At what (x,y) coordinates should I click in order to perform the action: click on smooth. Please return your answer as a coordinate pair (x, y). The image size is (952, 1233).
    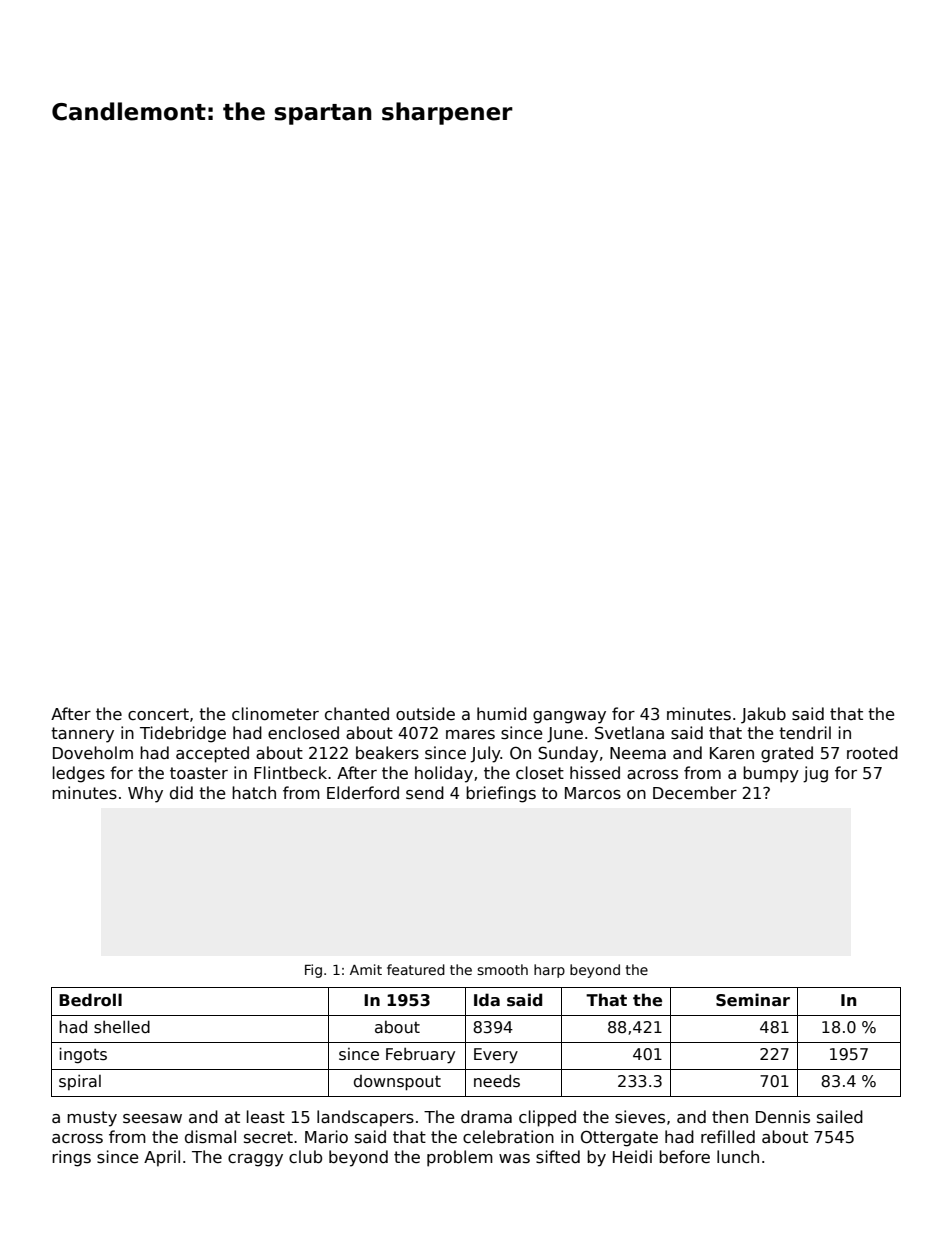
    Looking at the image, I should click on (502, 969).
